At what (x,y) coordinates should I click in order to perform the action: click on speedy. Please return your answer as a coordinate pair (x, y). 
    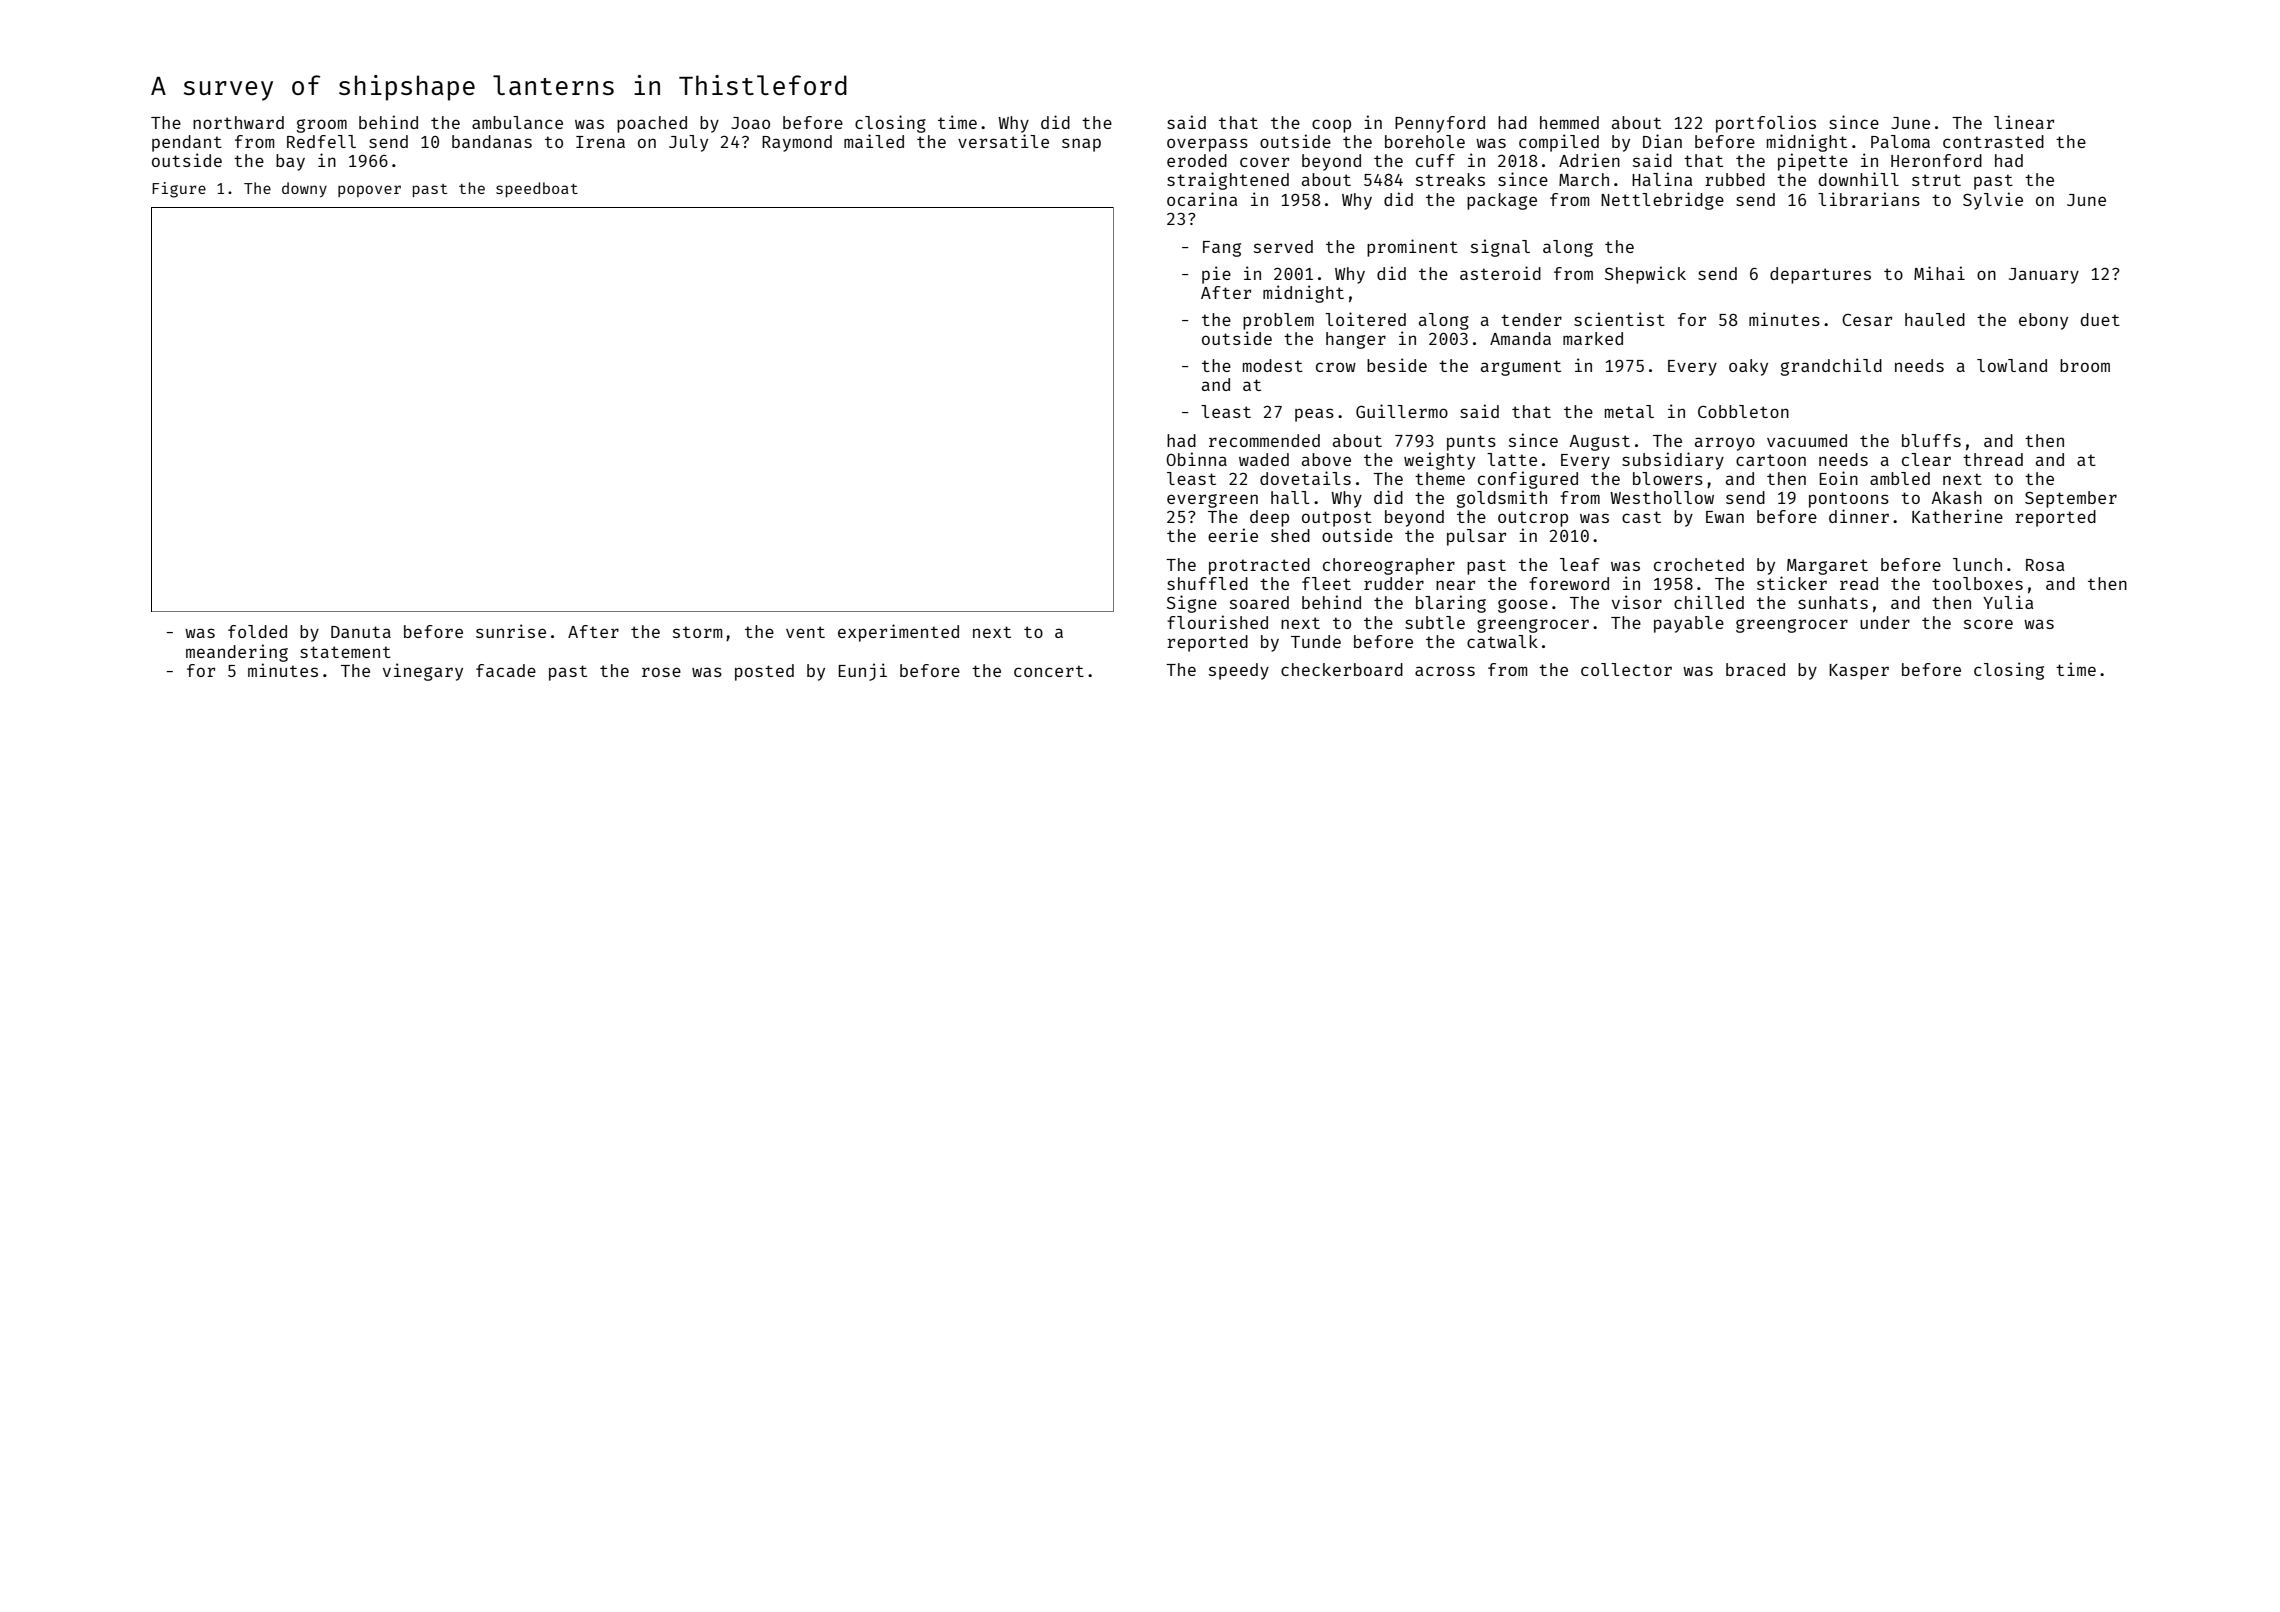
    Looking at the image, I should click on (1239, 671).
